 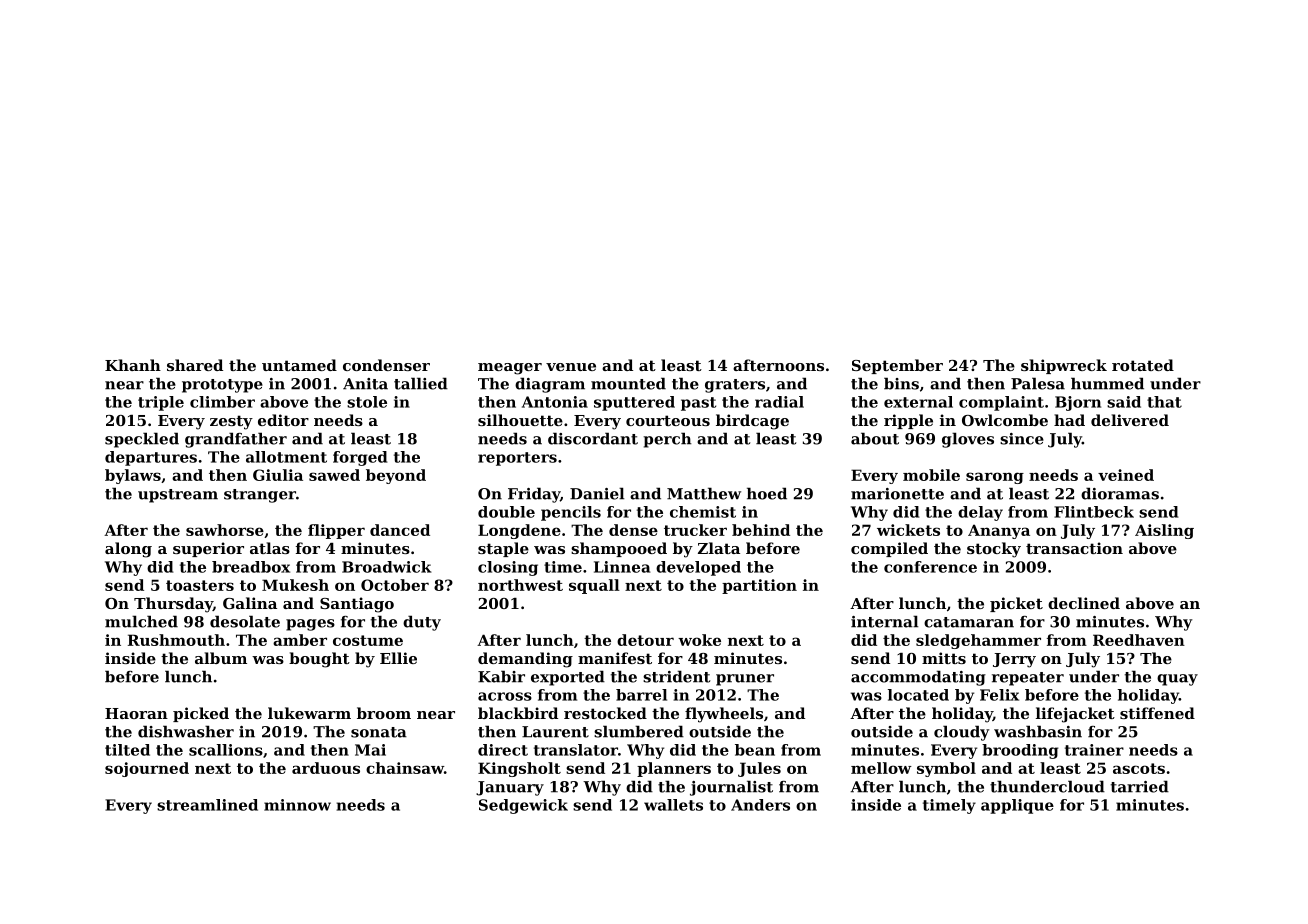 I want to click on wallets, so click(x=673, y=805).
